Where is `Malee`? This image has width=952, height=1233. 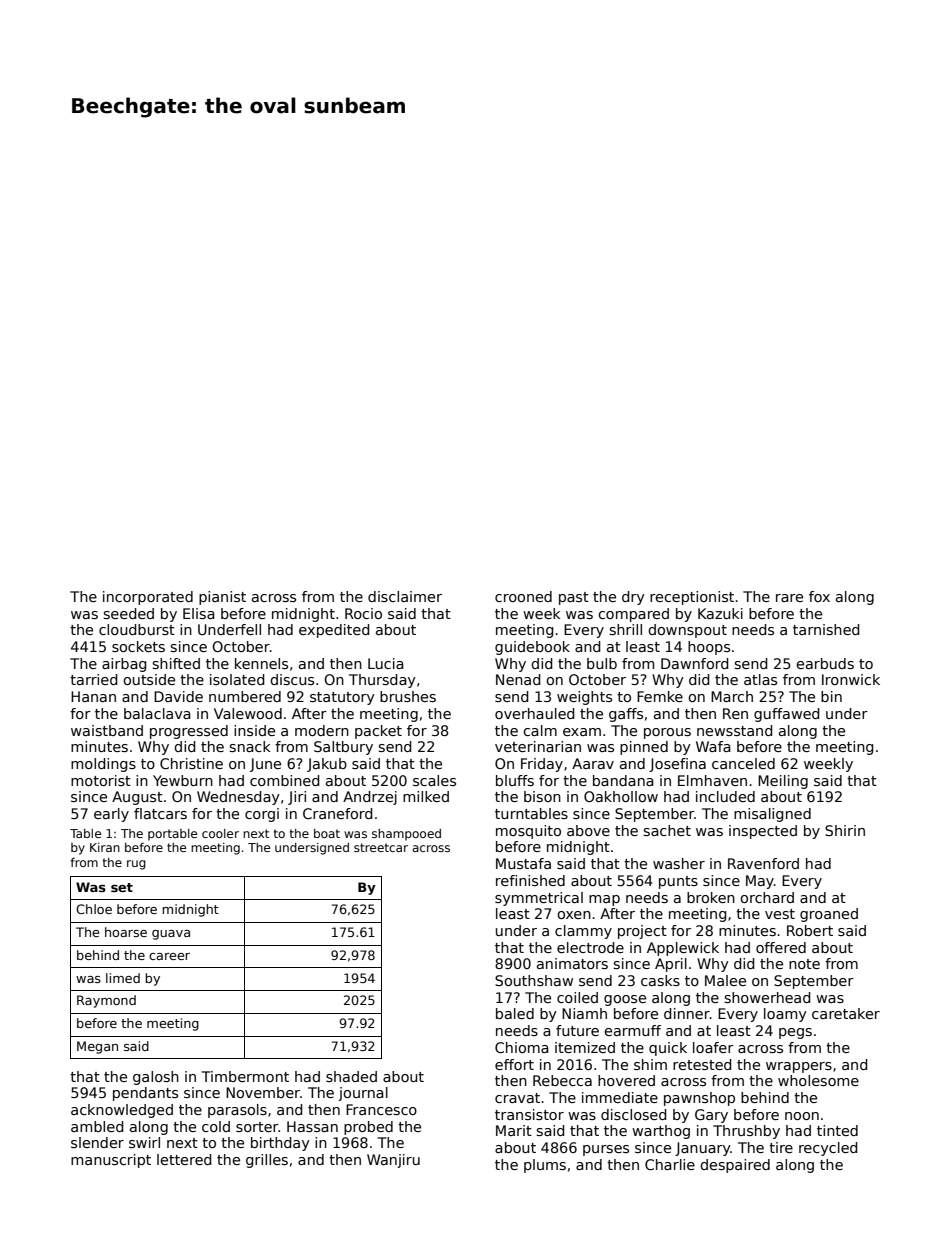
Malee is located at coordinates (725, 980).
